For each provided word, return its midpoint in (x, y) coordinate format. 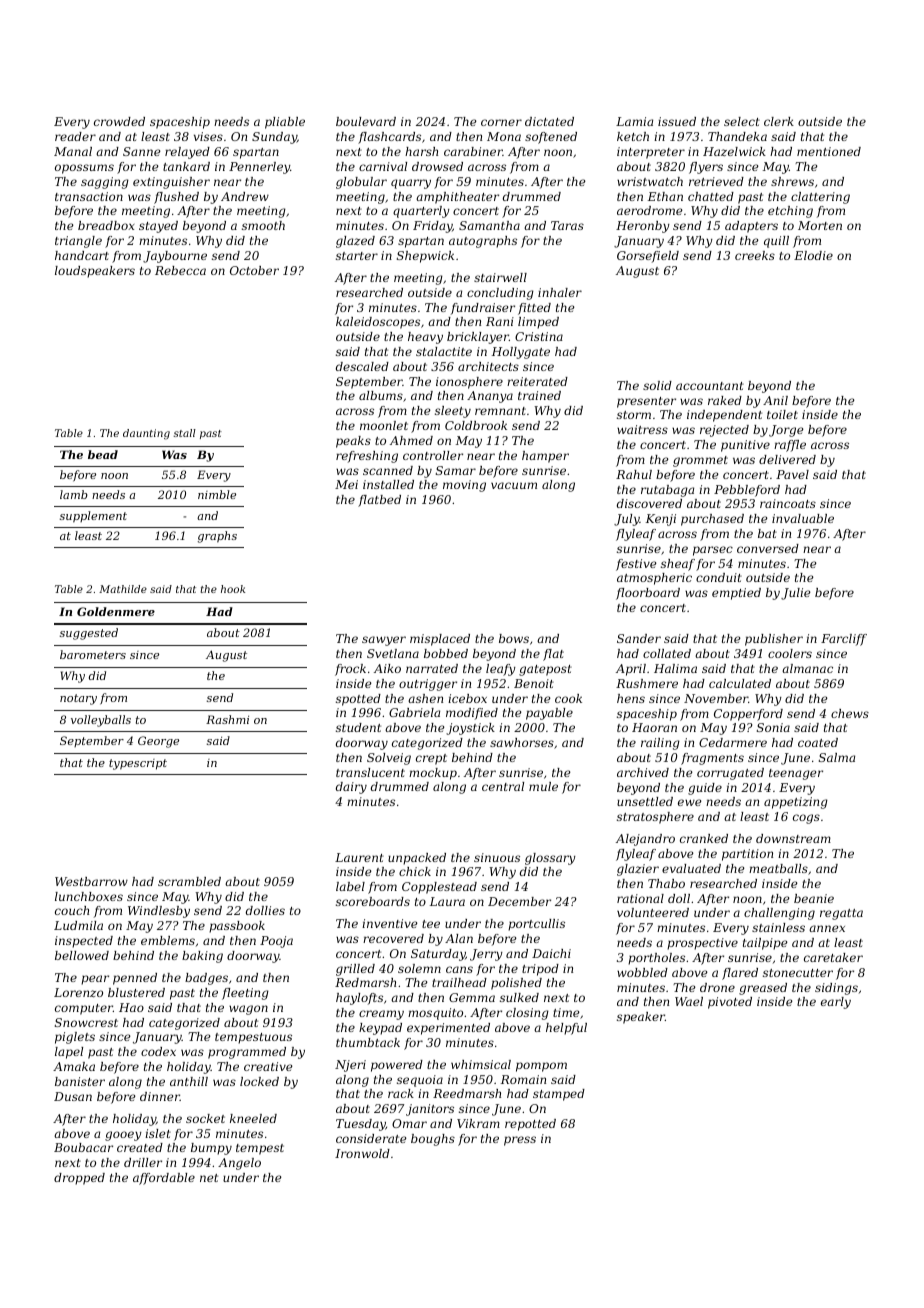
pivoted (730, 1003)
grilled (355, 970)
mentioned (829, 151)
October (254, 270)
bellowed (82, 955)
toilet (782, 414)
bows (514, 638)
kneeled (253, 1118)
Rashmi (227, 719)
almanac (807, 668)
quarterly (421, 212)
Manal (73, 151)
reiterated (537, 381)
